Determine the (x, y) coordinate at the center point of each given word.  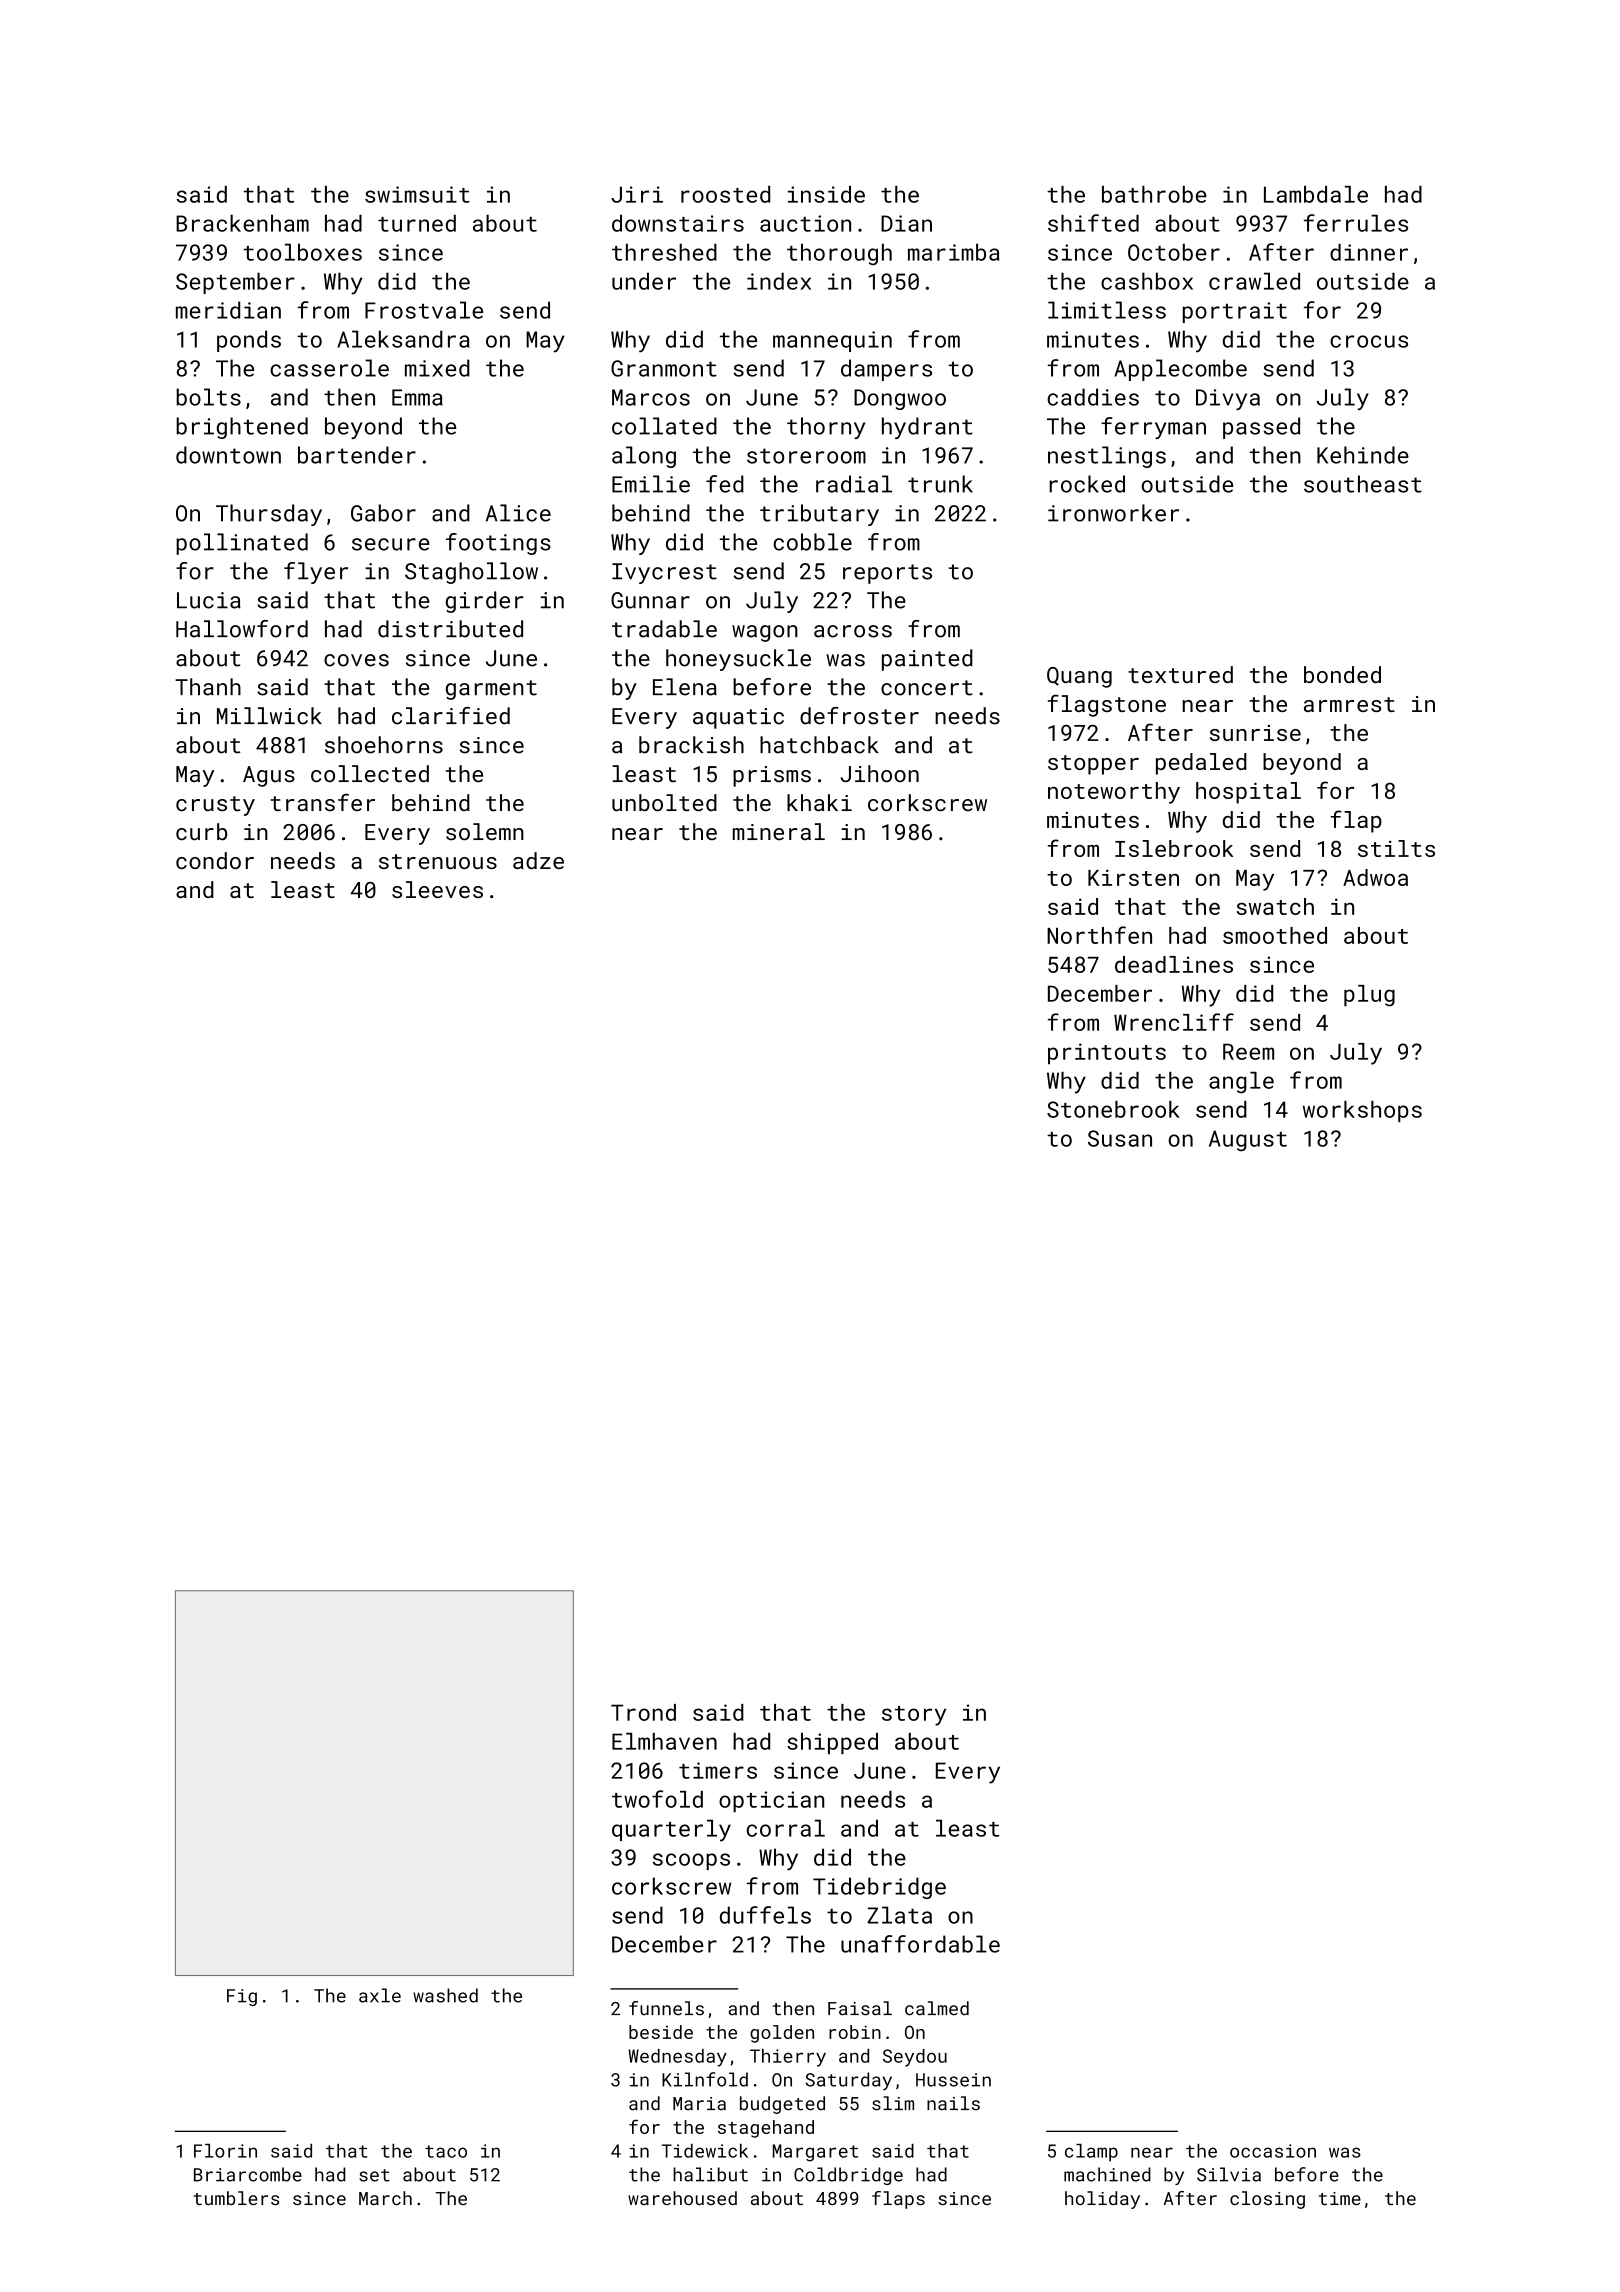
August (1248, 1140)
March (385, 2198)
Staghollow (471, 573)
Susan (1120, 1138)
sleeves (437, 889)
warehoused (682, 2198)
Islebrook (1174, 848)
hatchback (819, 745)
